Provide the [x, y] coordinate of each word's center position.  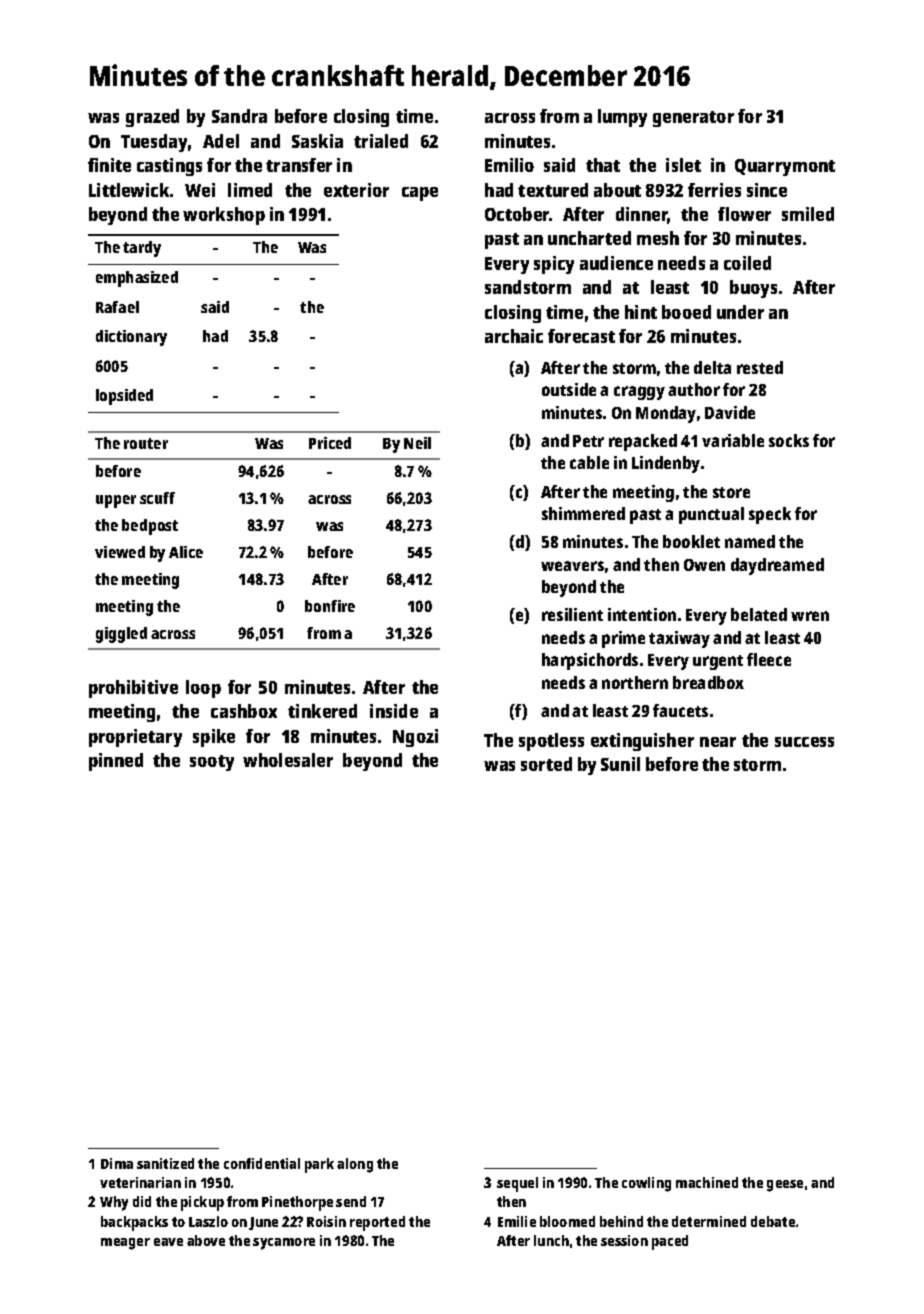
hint [641, 312]
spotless [551, 742]
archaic [514, 336]
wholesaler [288, 760]
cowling [646, 1184]
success [804, 742]
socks [789, 440]
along [355, 1165]
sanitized [165, 1163]
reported [377, 1223]
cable [589, 462]
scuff [157, 498]
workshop [224, 216]
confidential [262, 1163]
